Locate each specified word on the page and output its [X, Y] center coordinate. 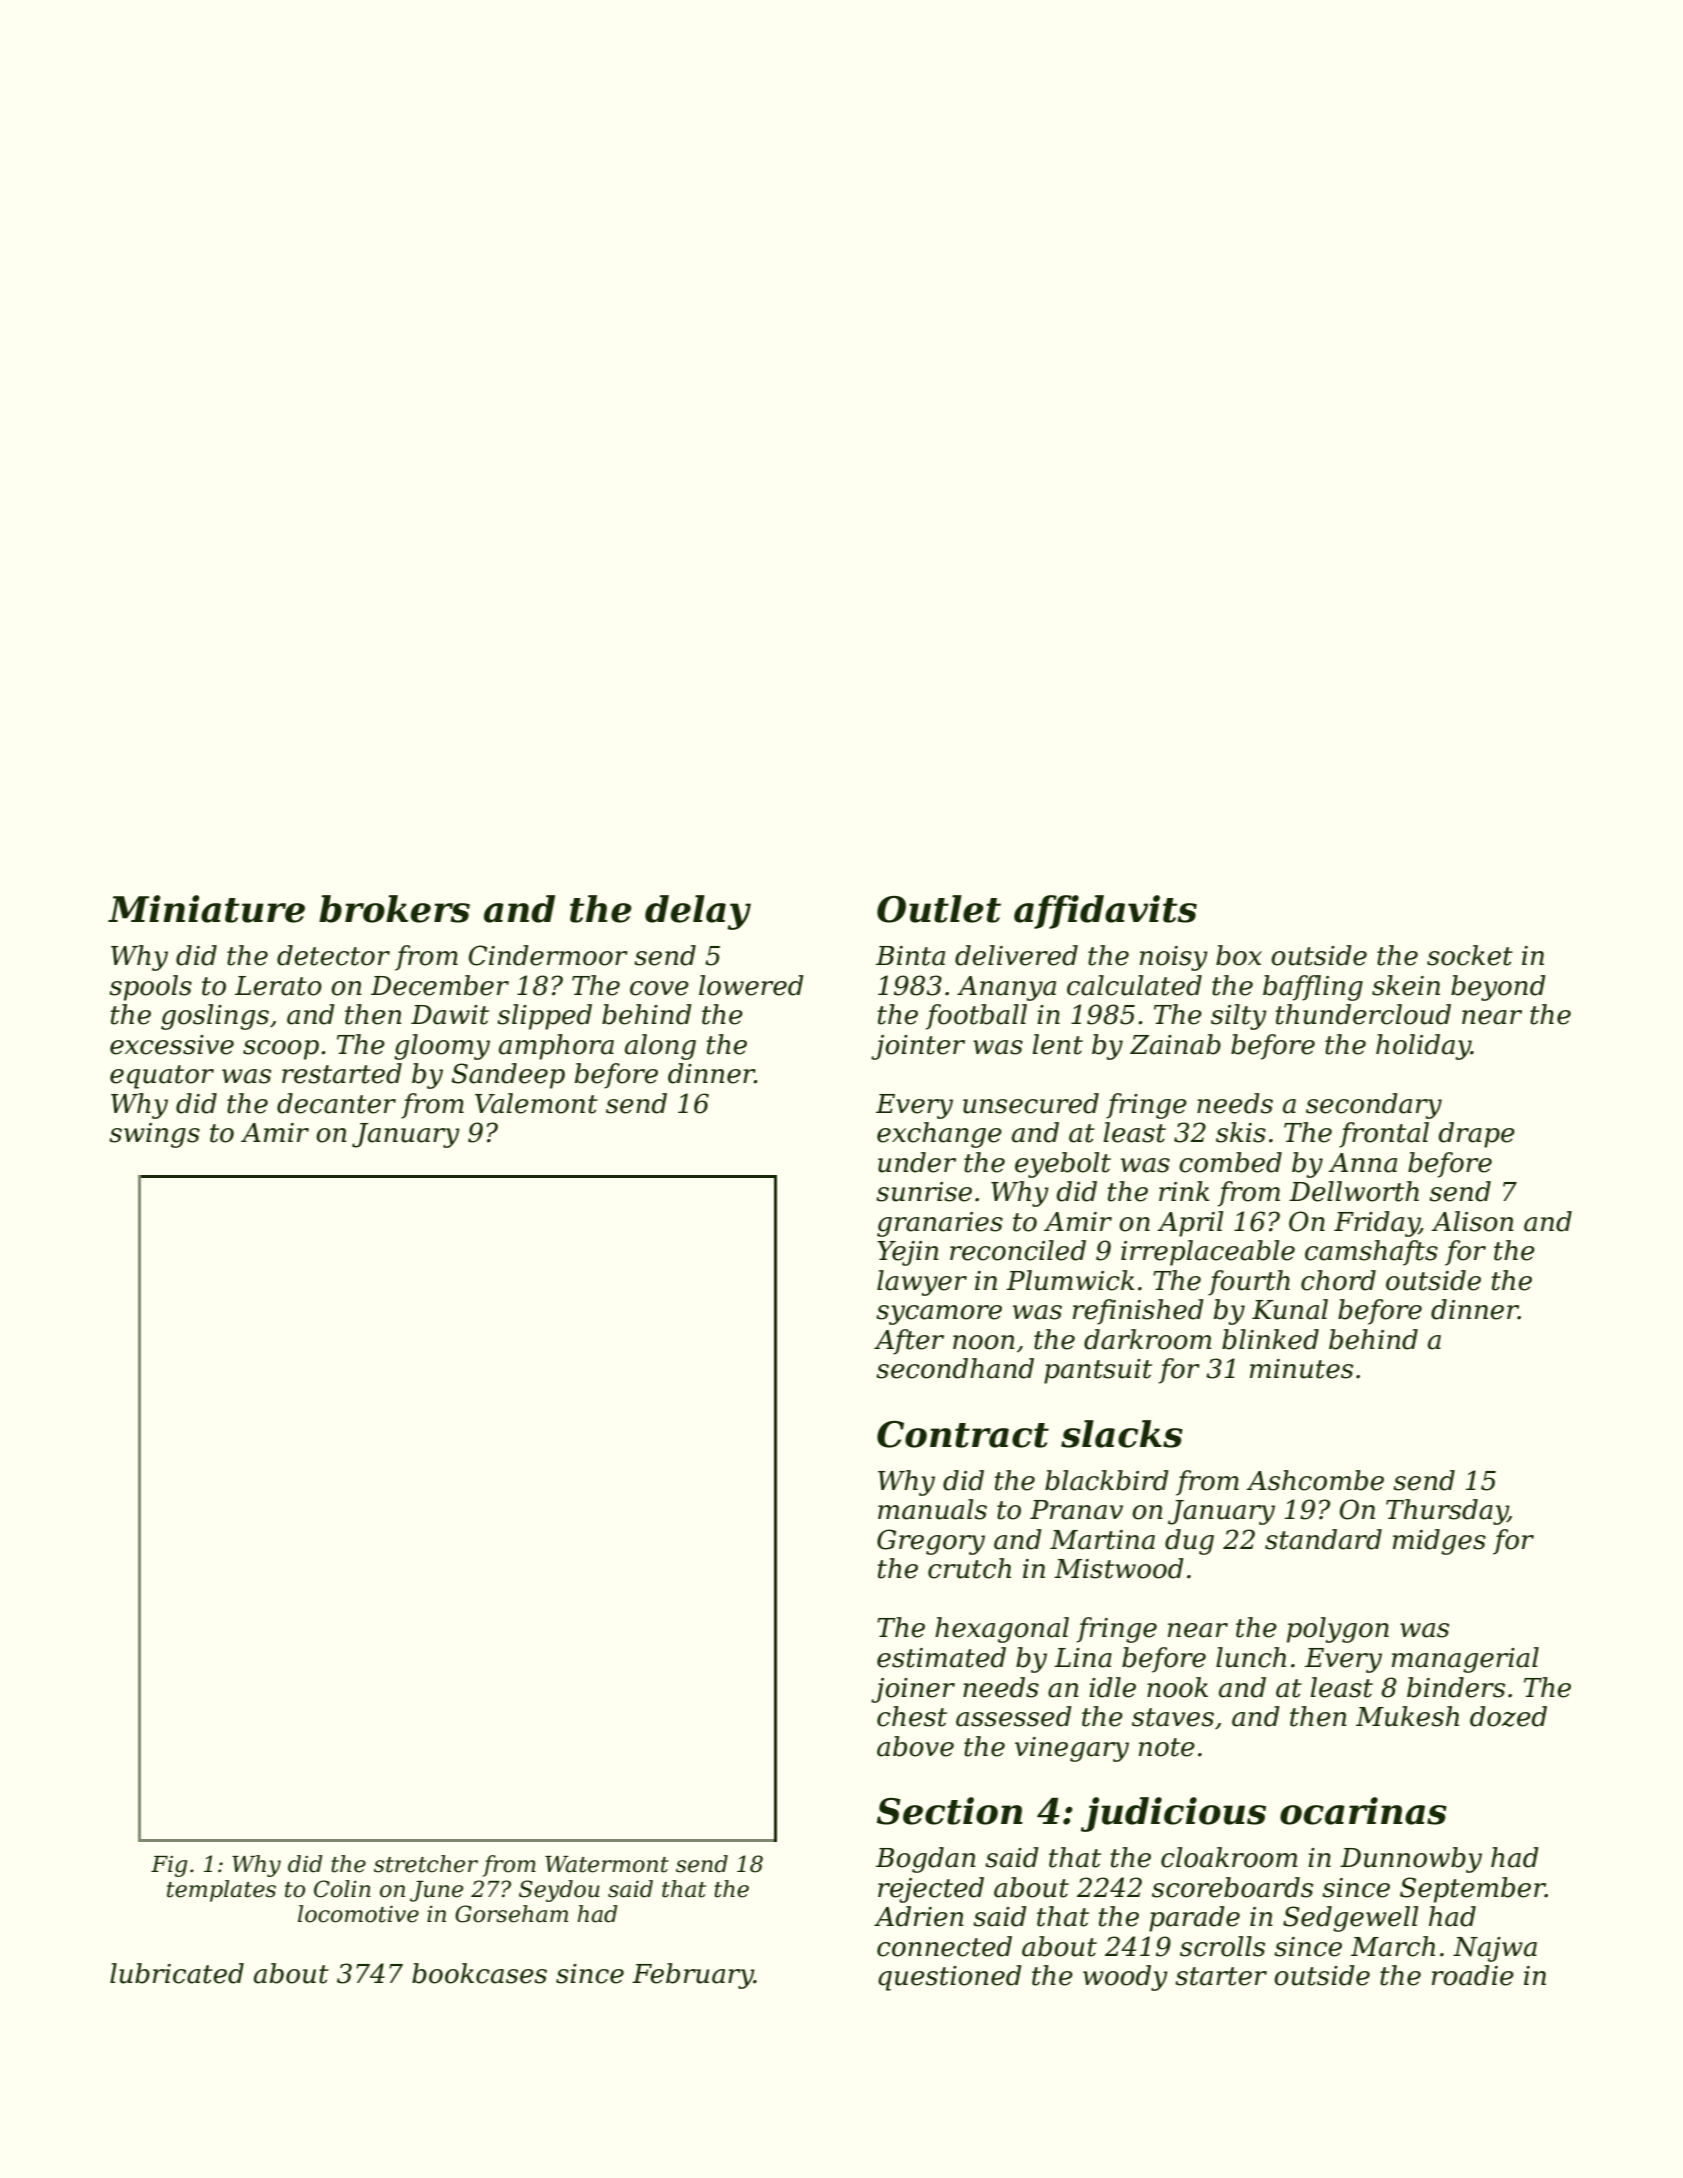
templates [221, 1891]
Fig [169, 1866]
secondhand [955, 1368]
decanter [336, 1103]
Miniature [206, 909]
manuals [932, 1509]
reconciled [1018, 1250]
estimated [941, 1657]
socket [1470, 955]
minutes [1301, 1369]
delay [698, 912]
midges [1439, 1542]
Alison [1472, 1221]
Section [950, 1811]
